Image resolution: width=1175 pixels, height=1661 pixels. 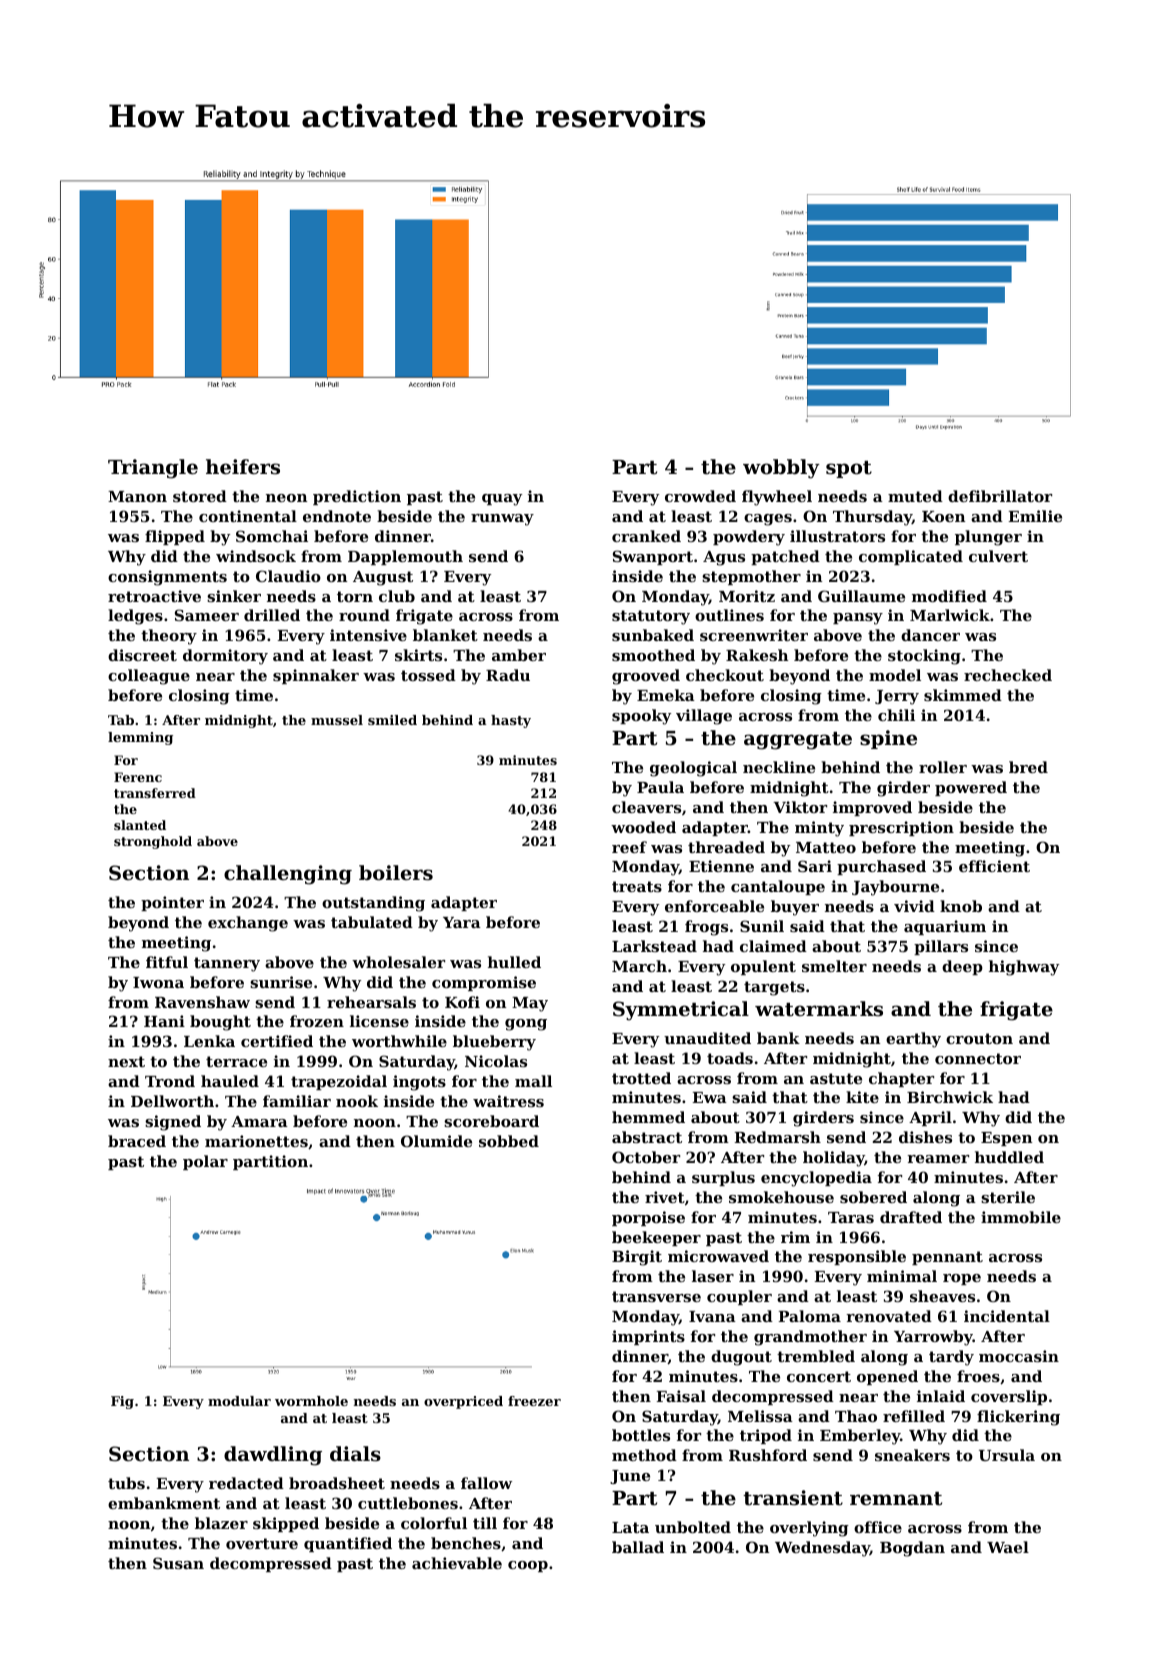 I want to click on frozen, so click(x=317, y=1021).
